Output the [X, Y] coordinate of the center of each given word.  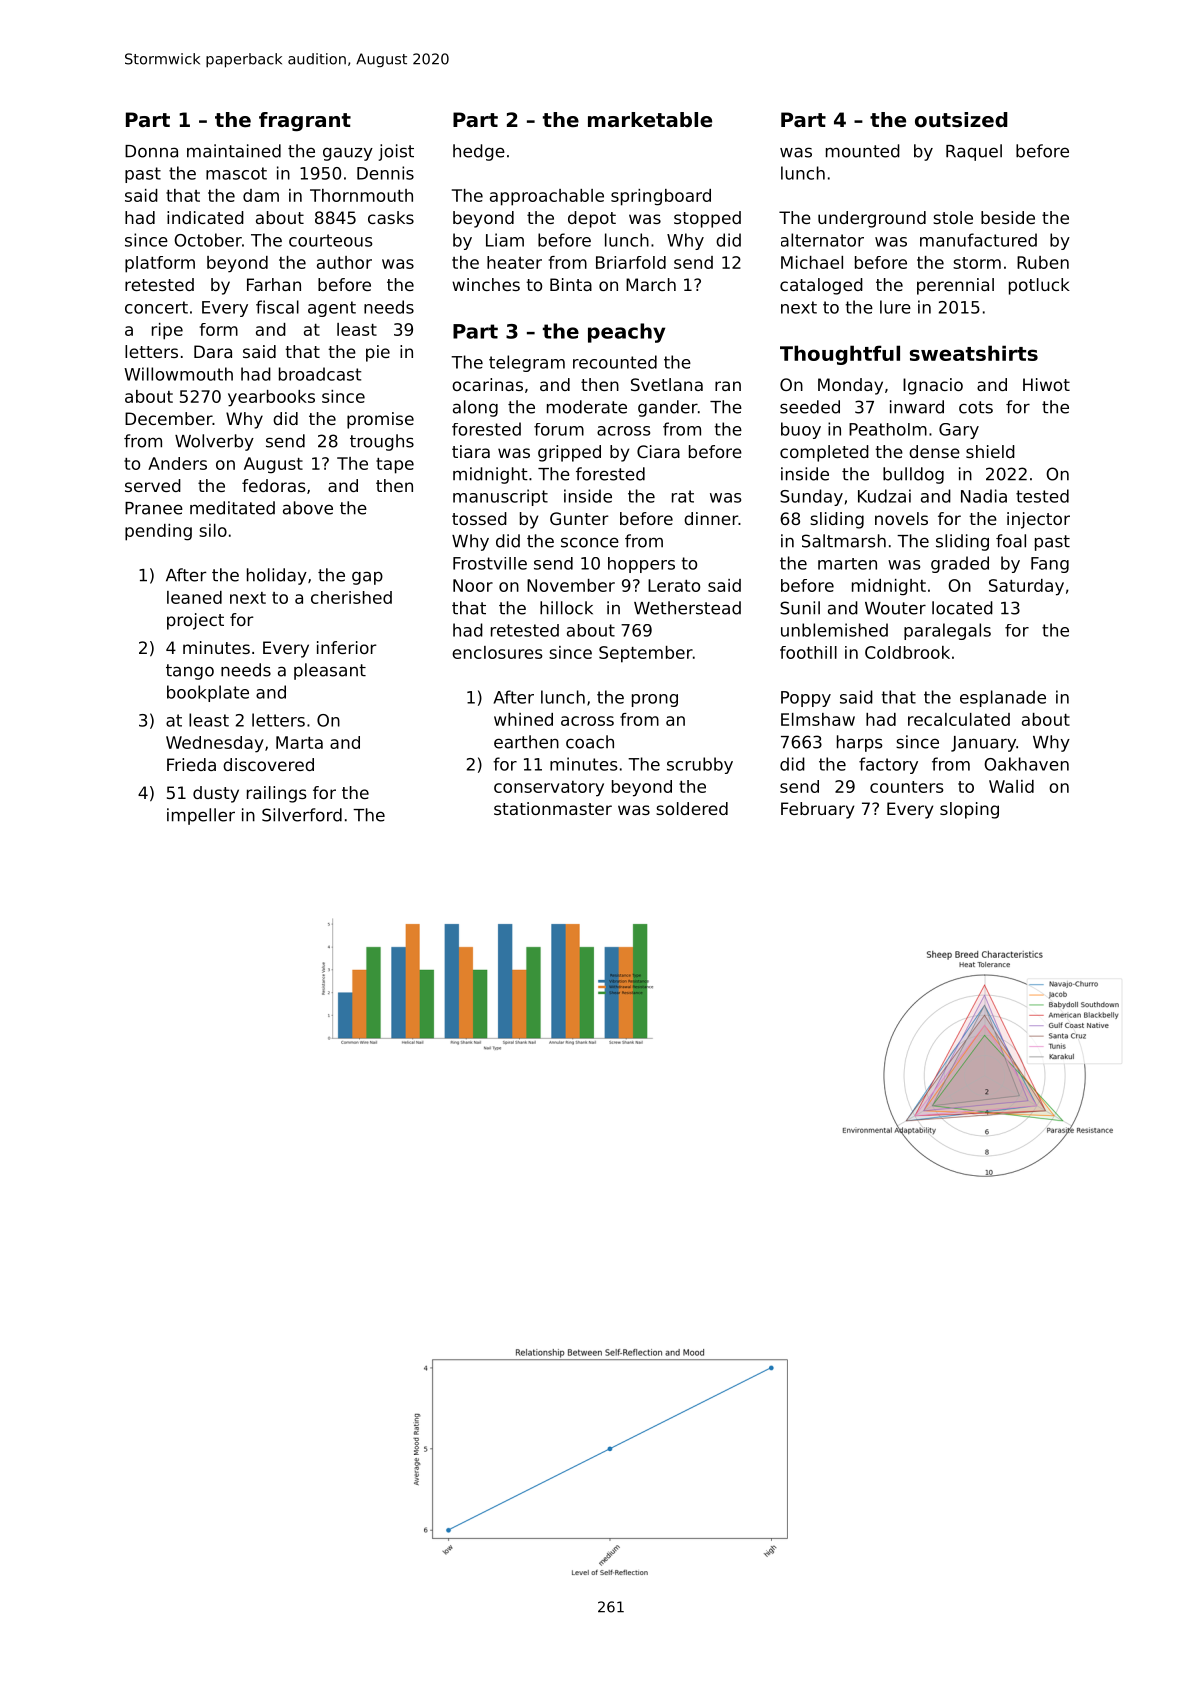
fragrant [305, 121]
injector [1038, 520]
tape [395, 466]
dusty [216, 794]
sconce [590, 542]
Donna [151, 151]
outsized [961, 120]
